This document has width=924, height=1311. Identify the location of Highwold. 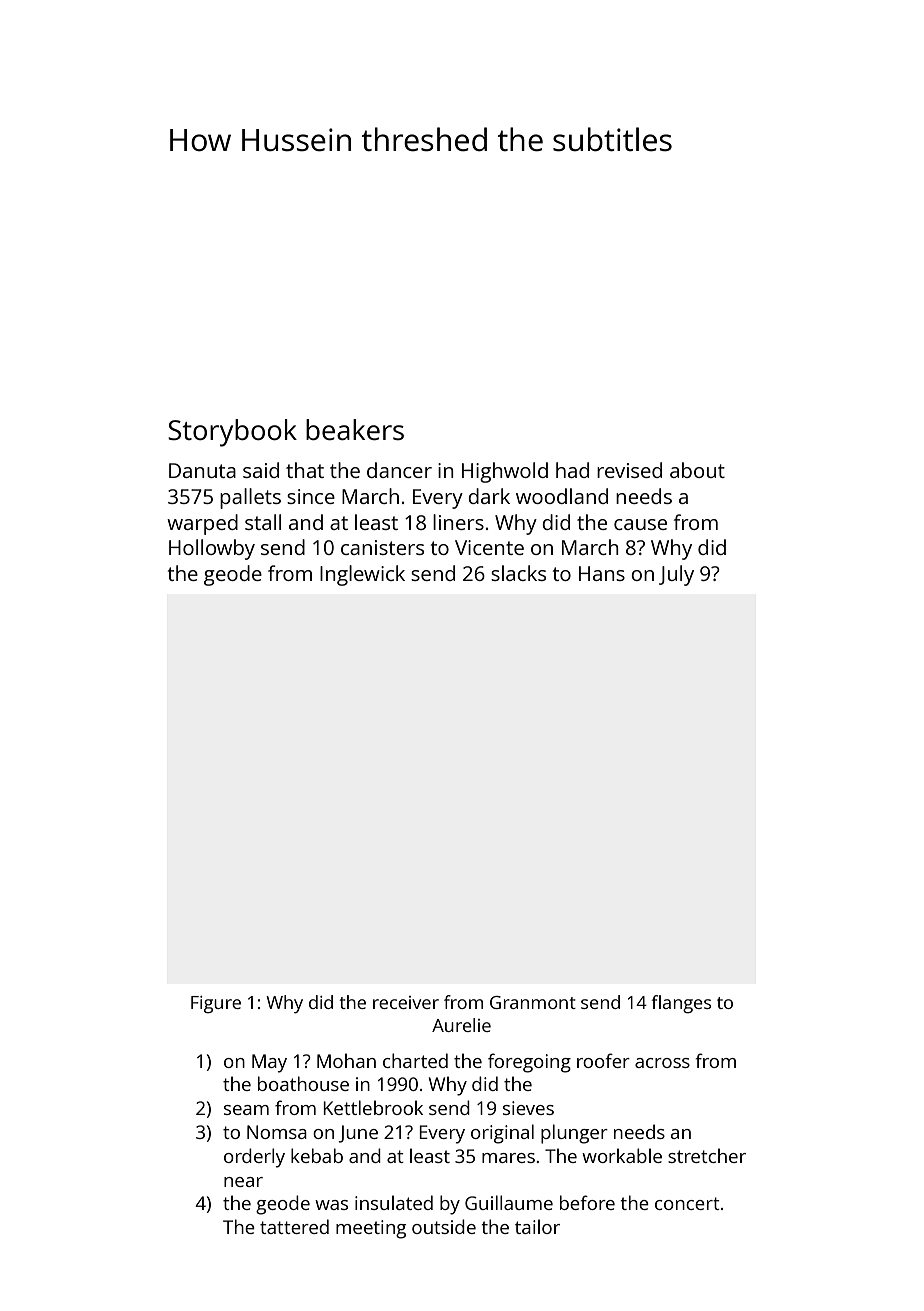
(505, 472).
